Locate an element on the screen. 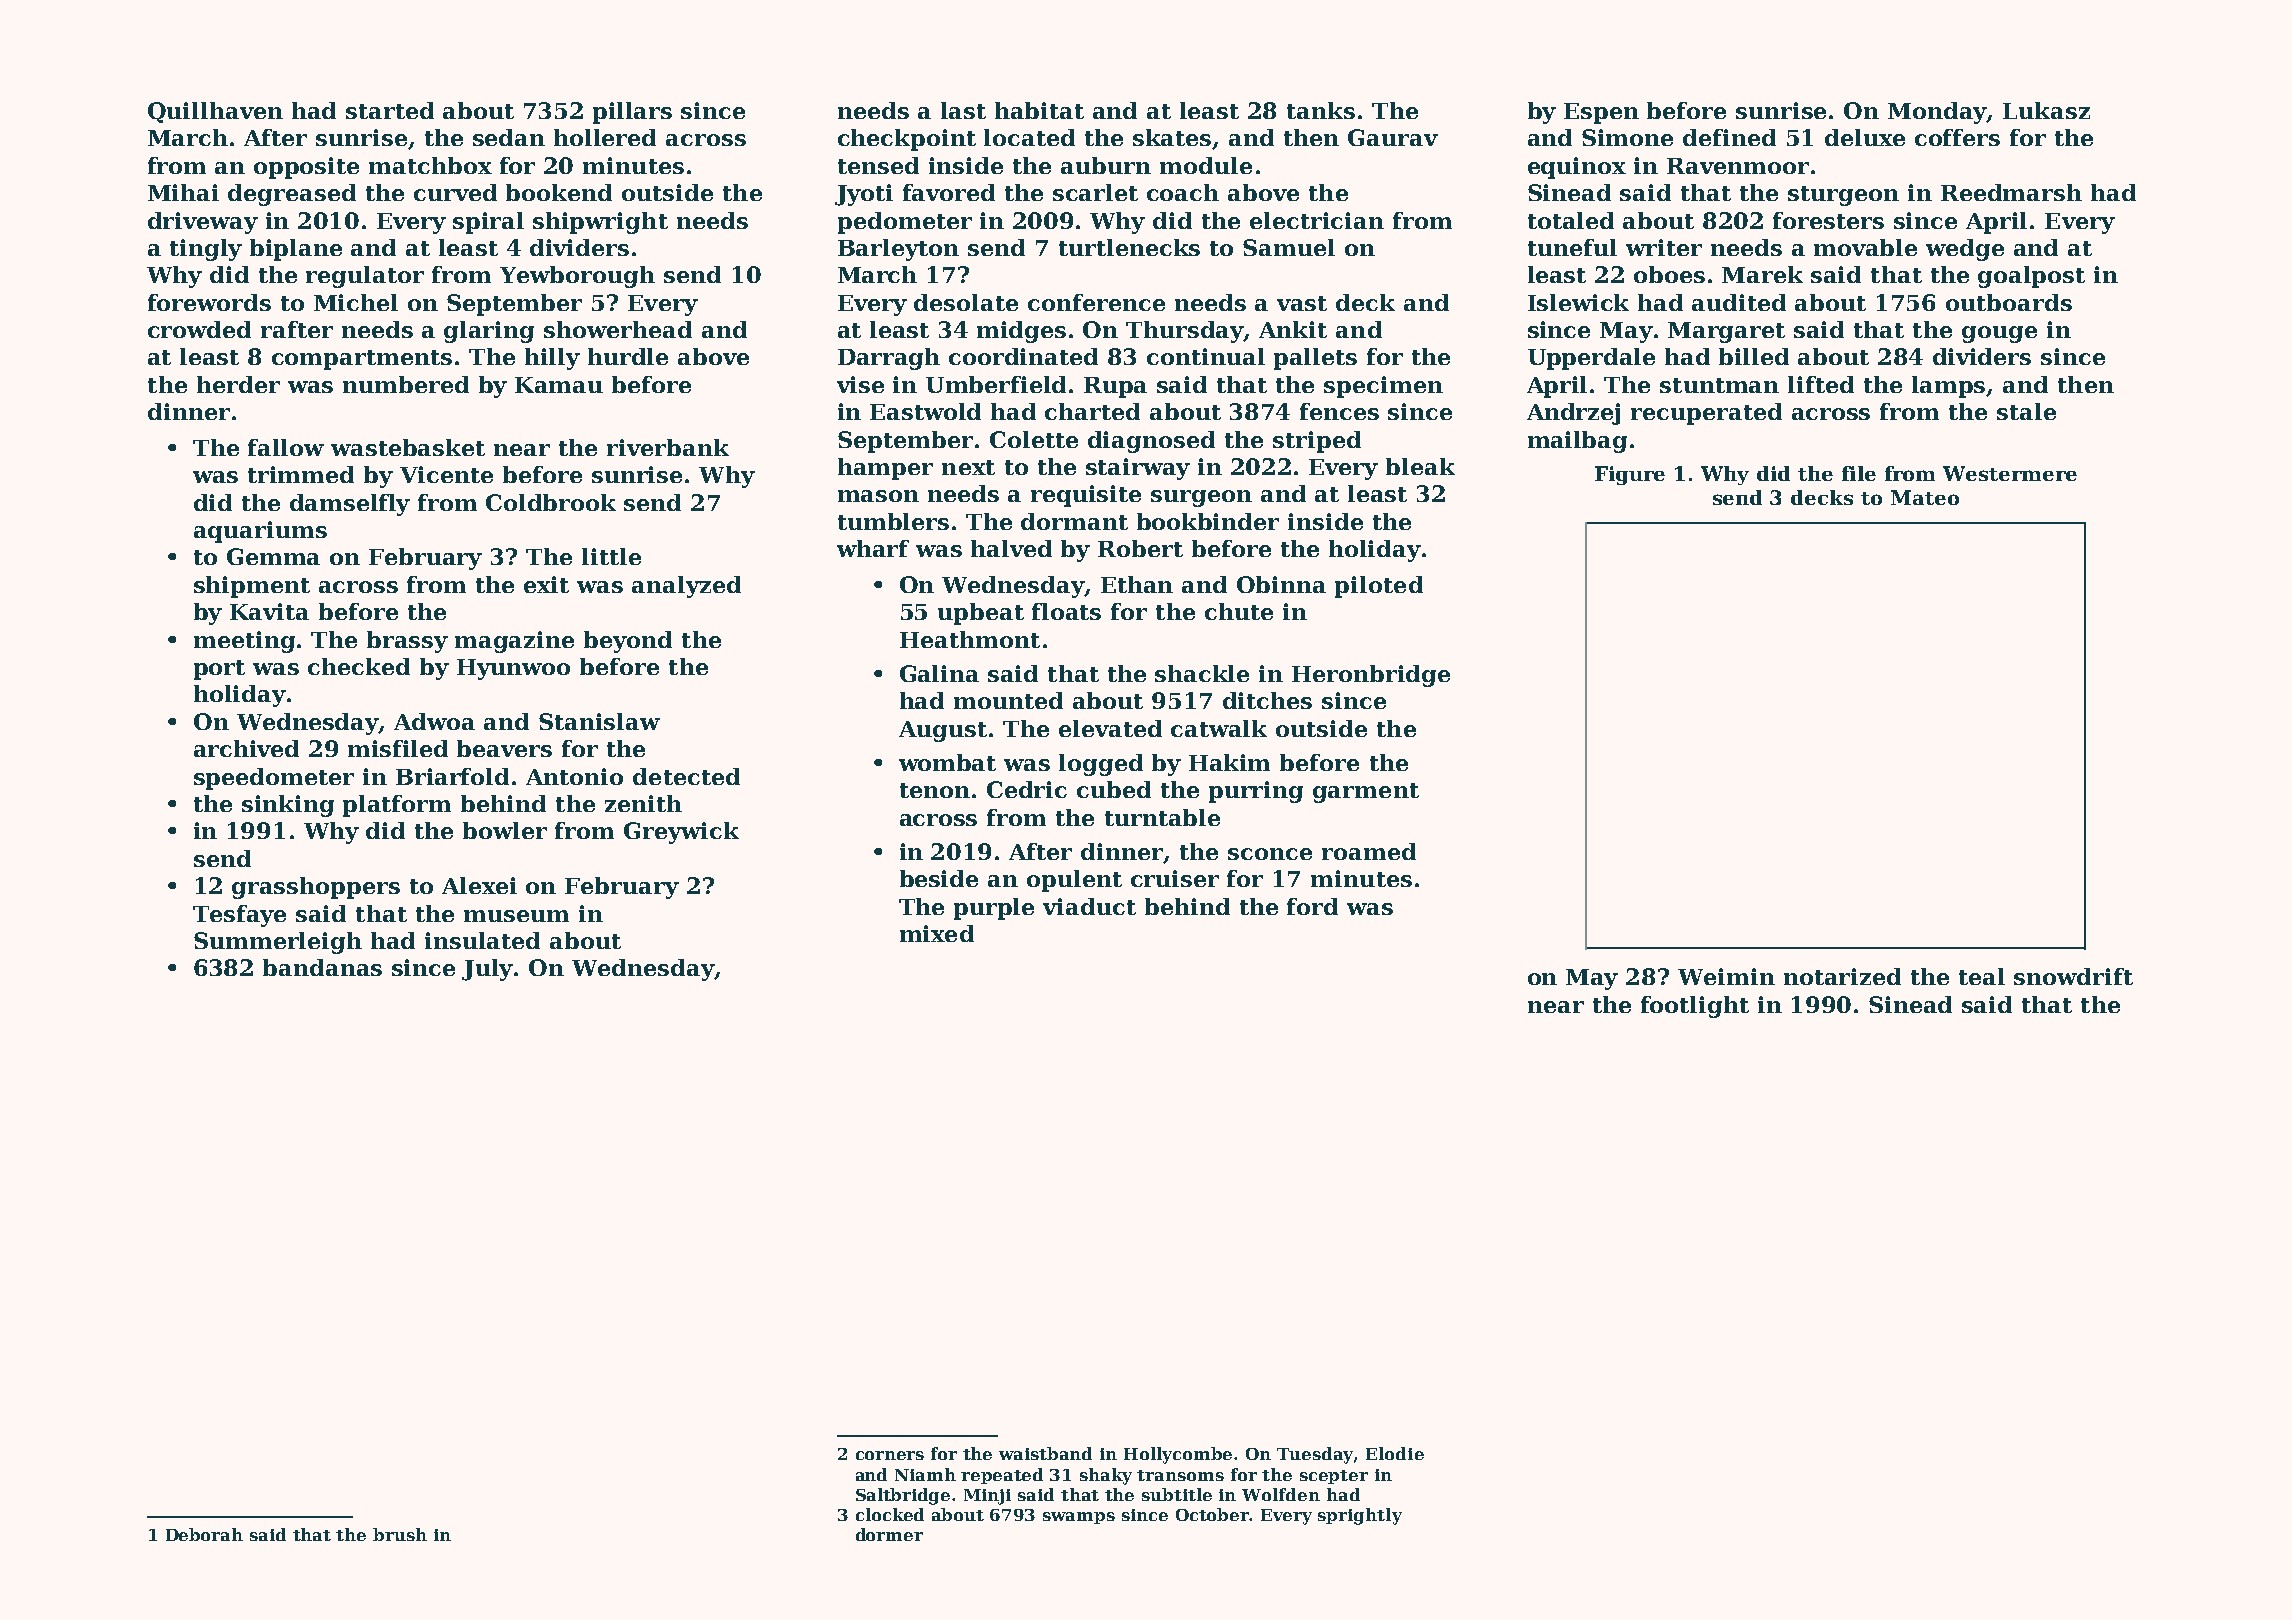  footlight is located at coordinates (1695, 1007).
